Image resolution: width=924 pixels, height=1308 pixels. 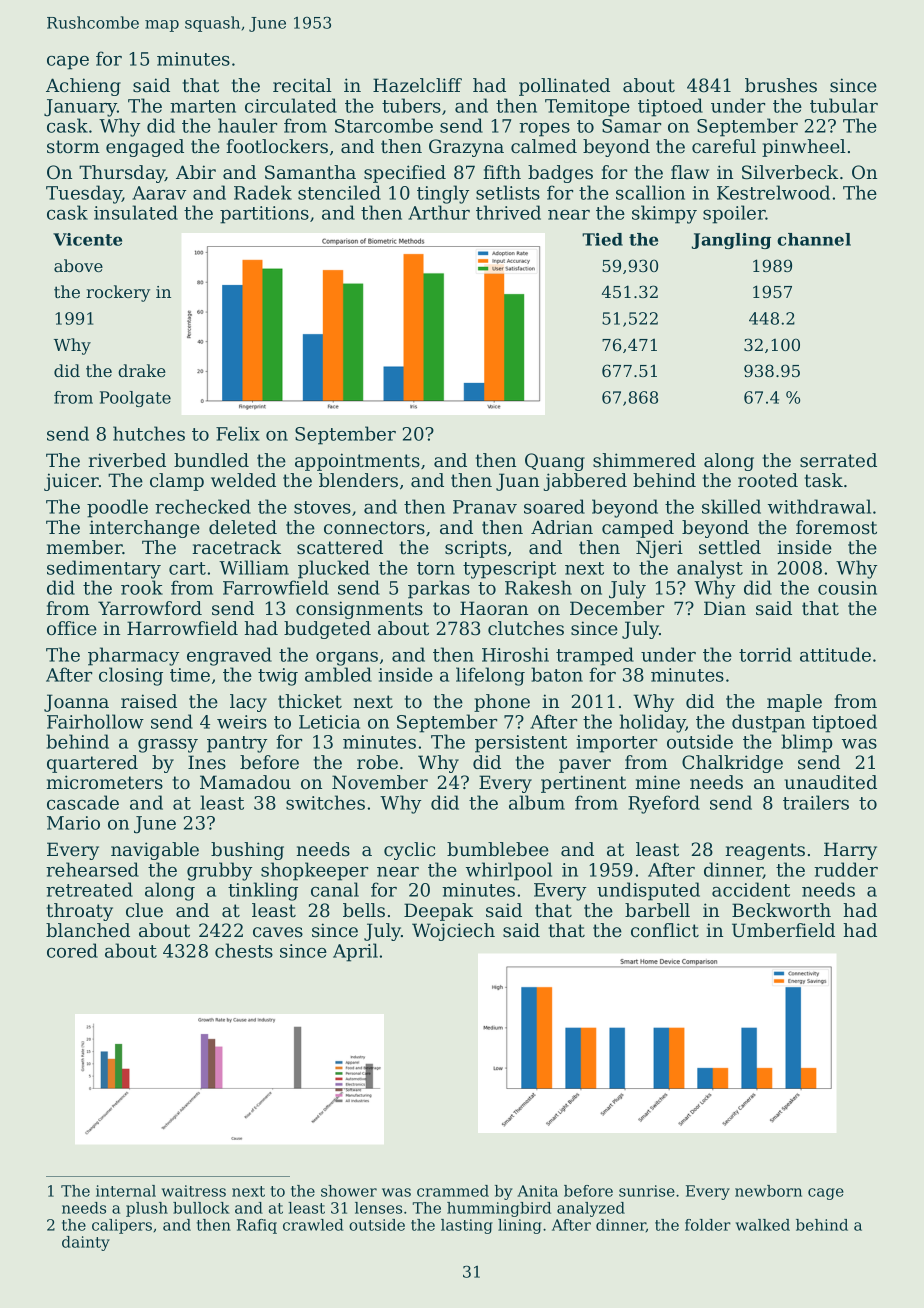 I want to click on rudder, so click(x=846, y=869).
